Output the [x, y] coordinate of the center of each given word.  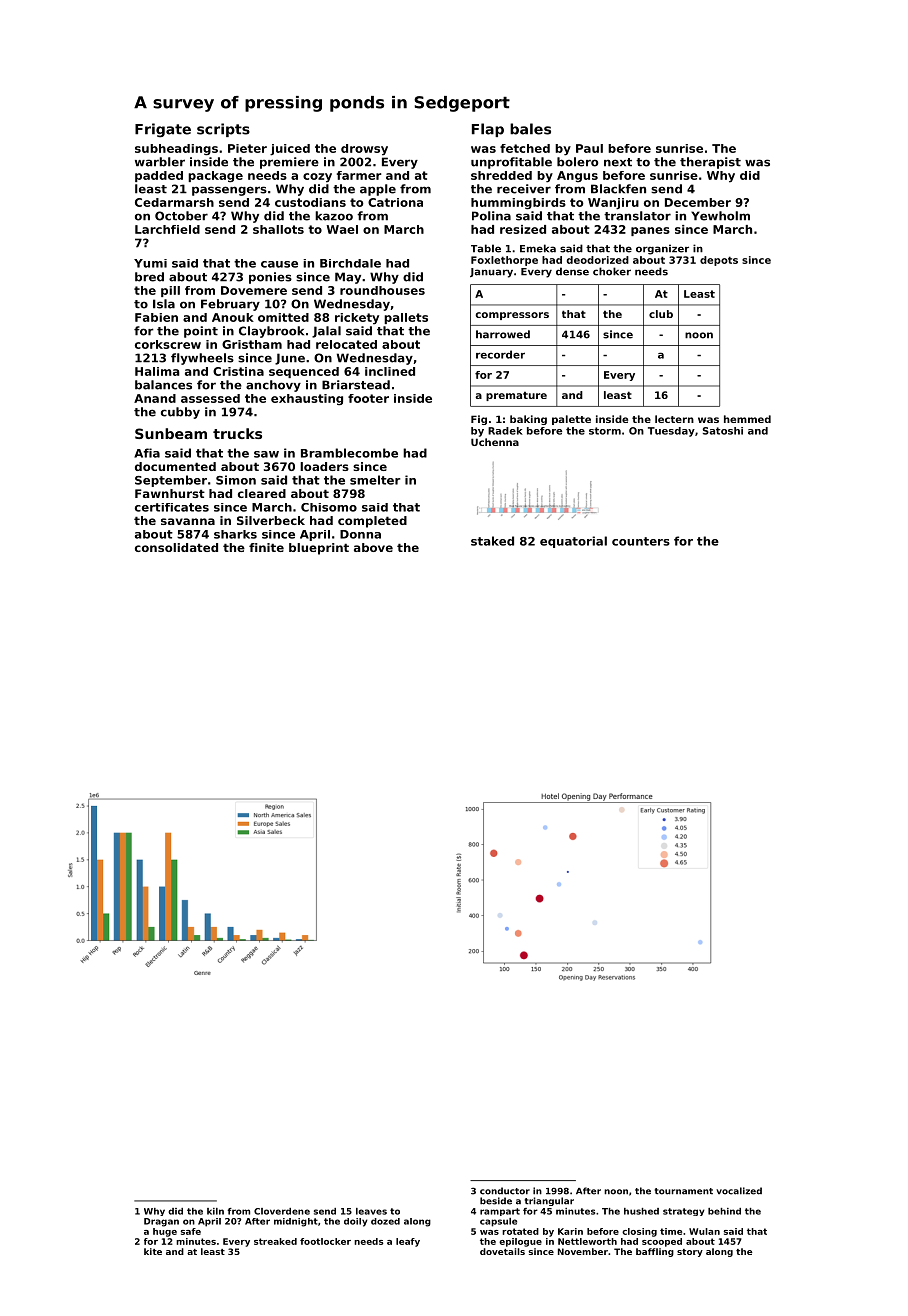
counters [641, 541]
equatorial [573, 542]
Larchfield [167, 229]
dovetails [502, 1251]
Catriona [395, 202]
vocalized [739, 1191]
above [373, 547]
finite [266, 547]
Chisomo [329, 507]
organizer [662, 249]
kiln [215, 1211]
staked [492, 541]
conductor [505, 1191]
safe [191, 1231]
